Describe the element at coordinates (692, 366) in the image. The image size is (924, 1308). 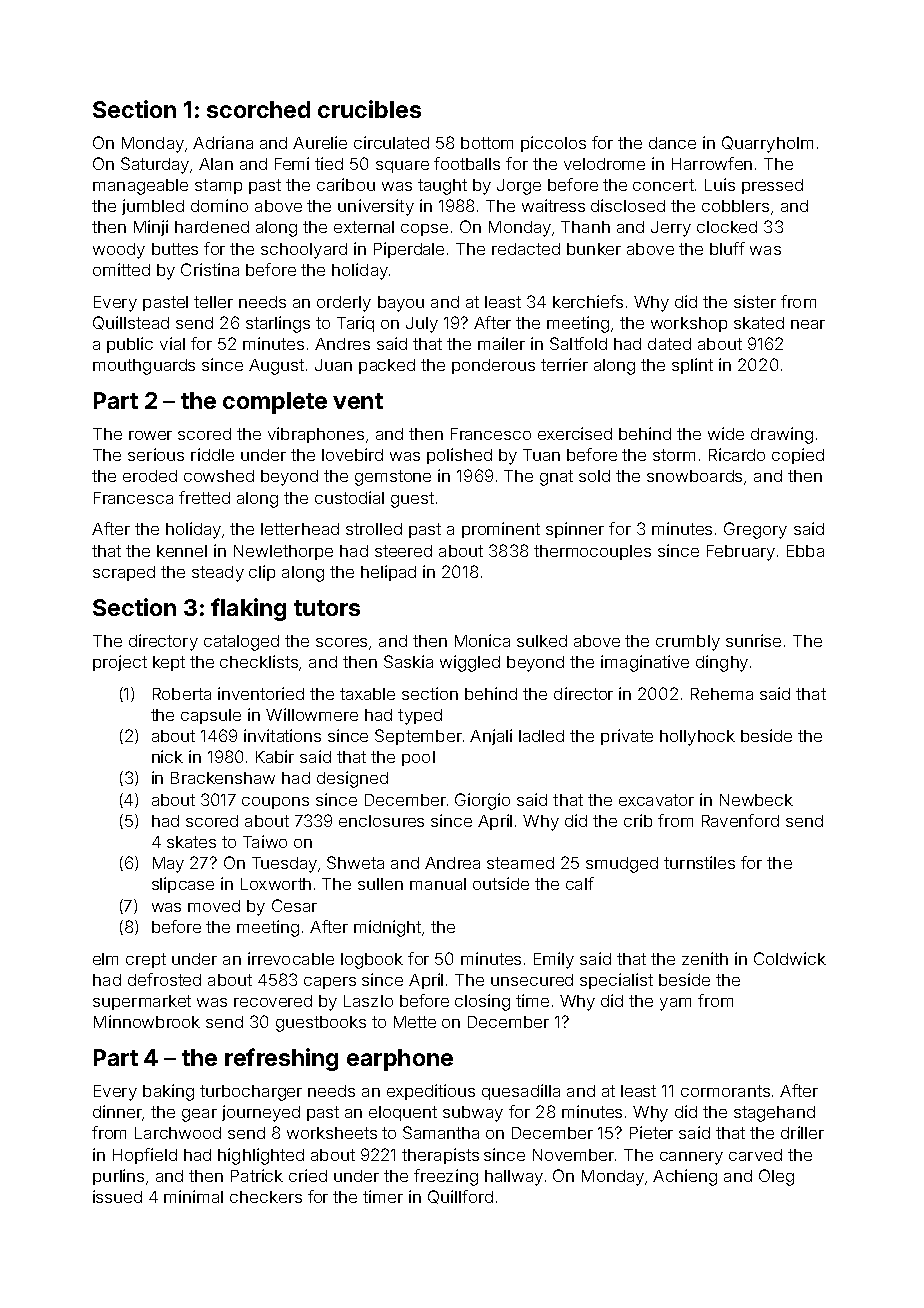
I see `splint` at that location.
